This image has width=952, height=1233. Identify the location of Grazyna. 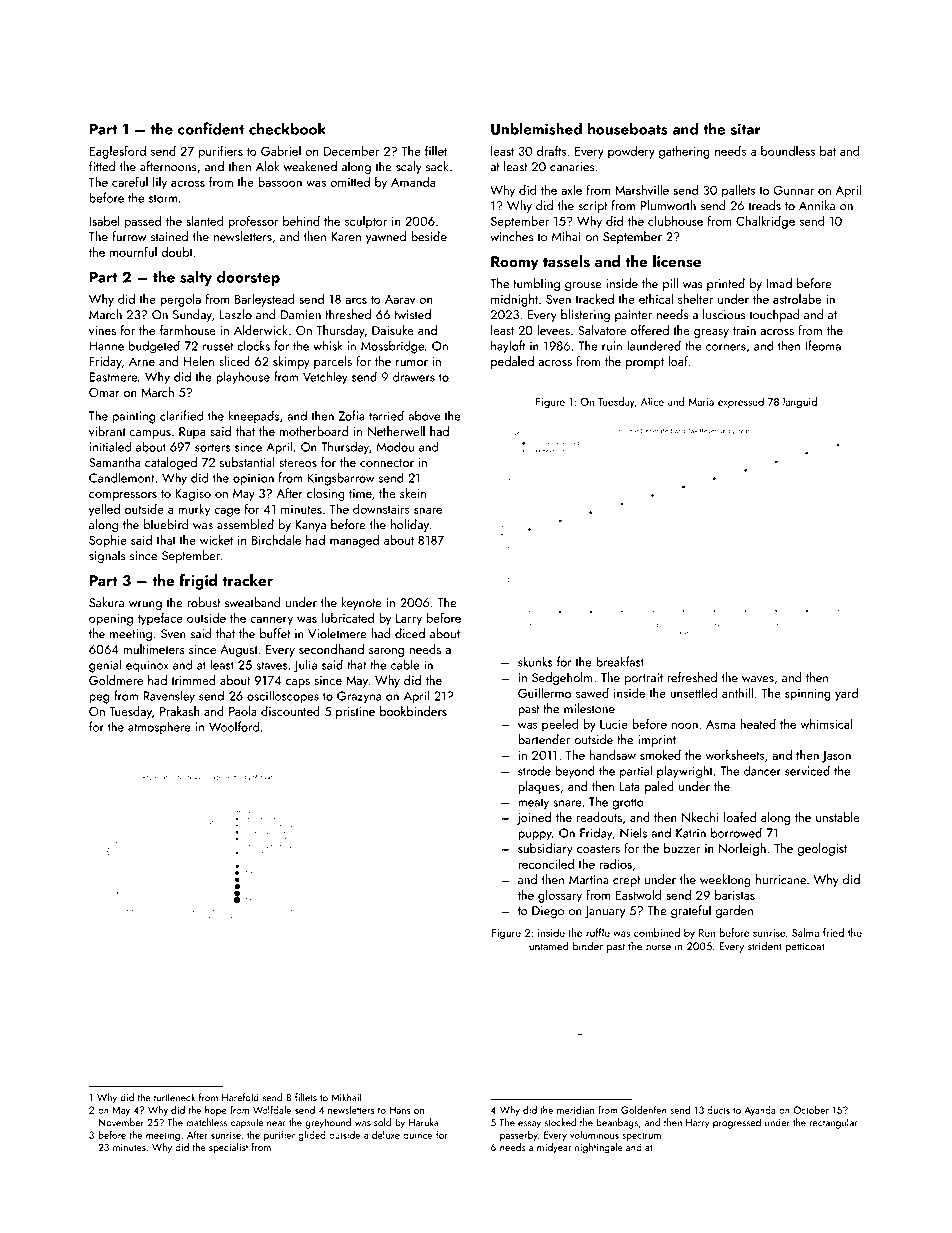
(359, 697).
